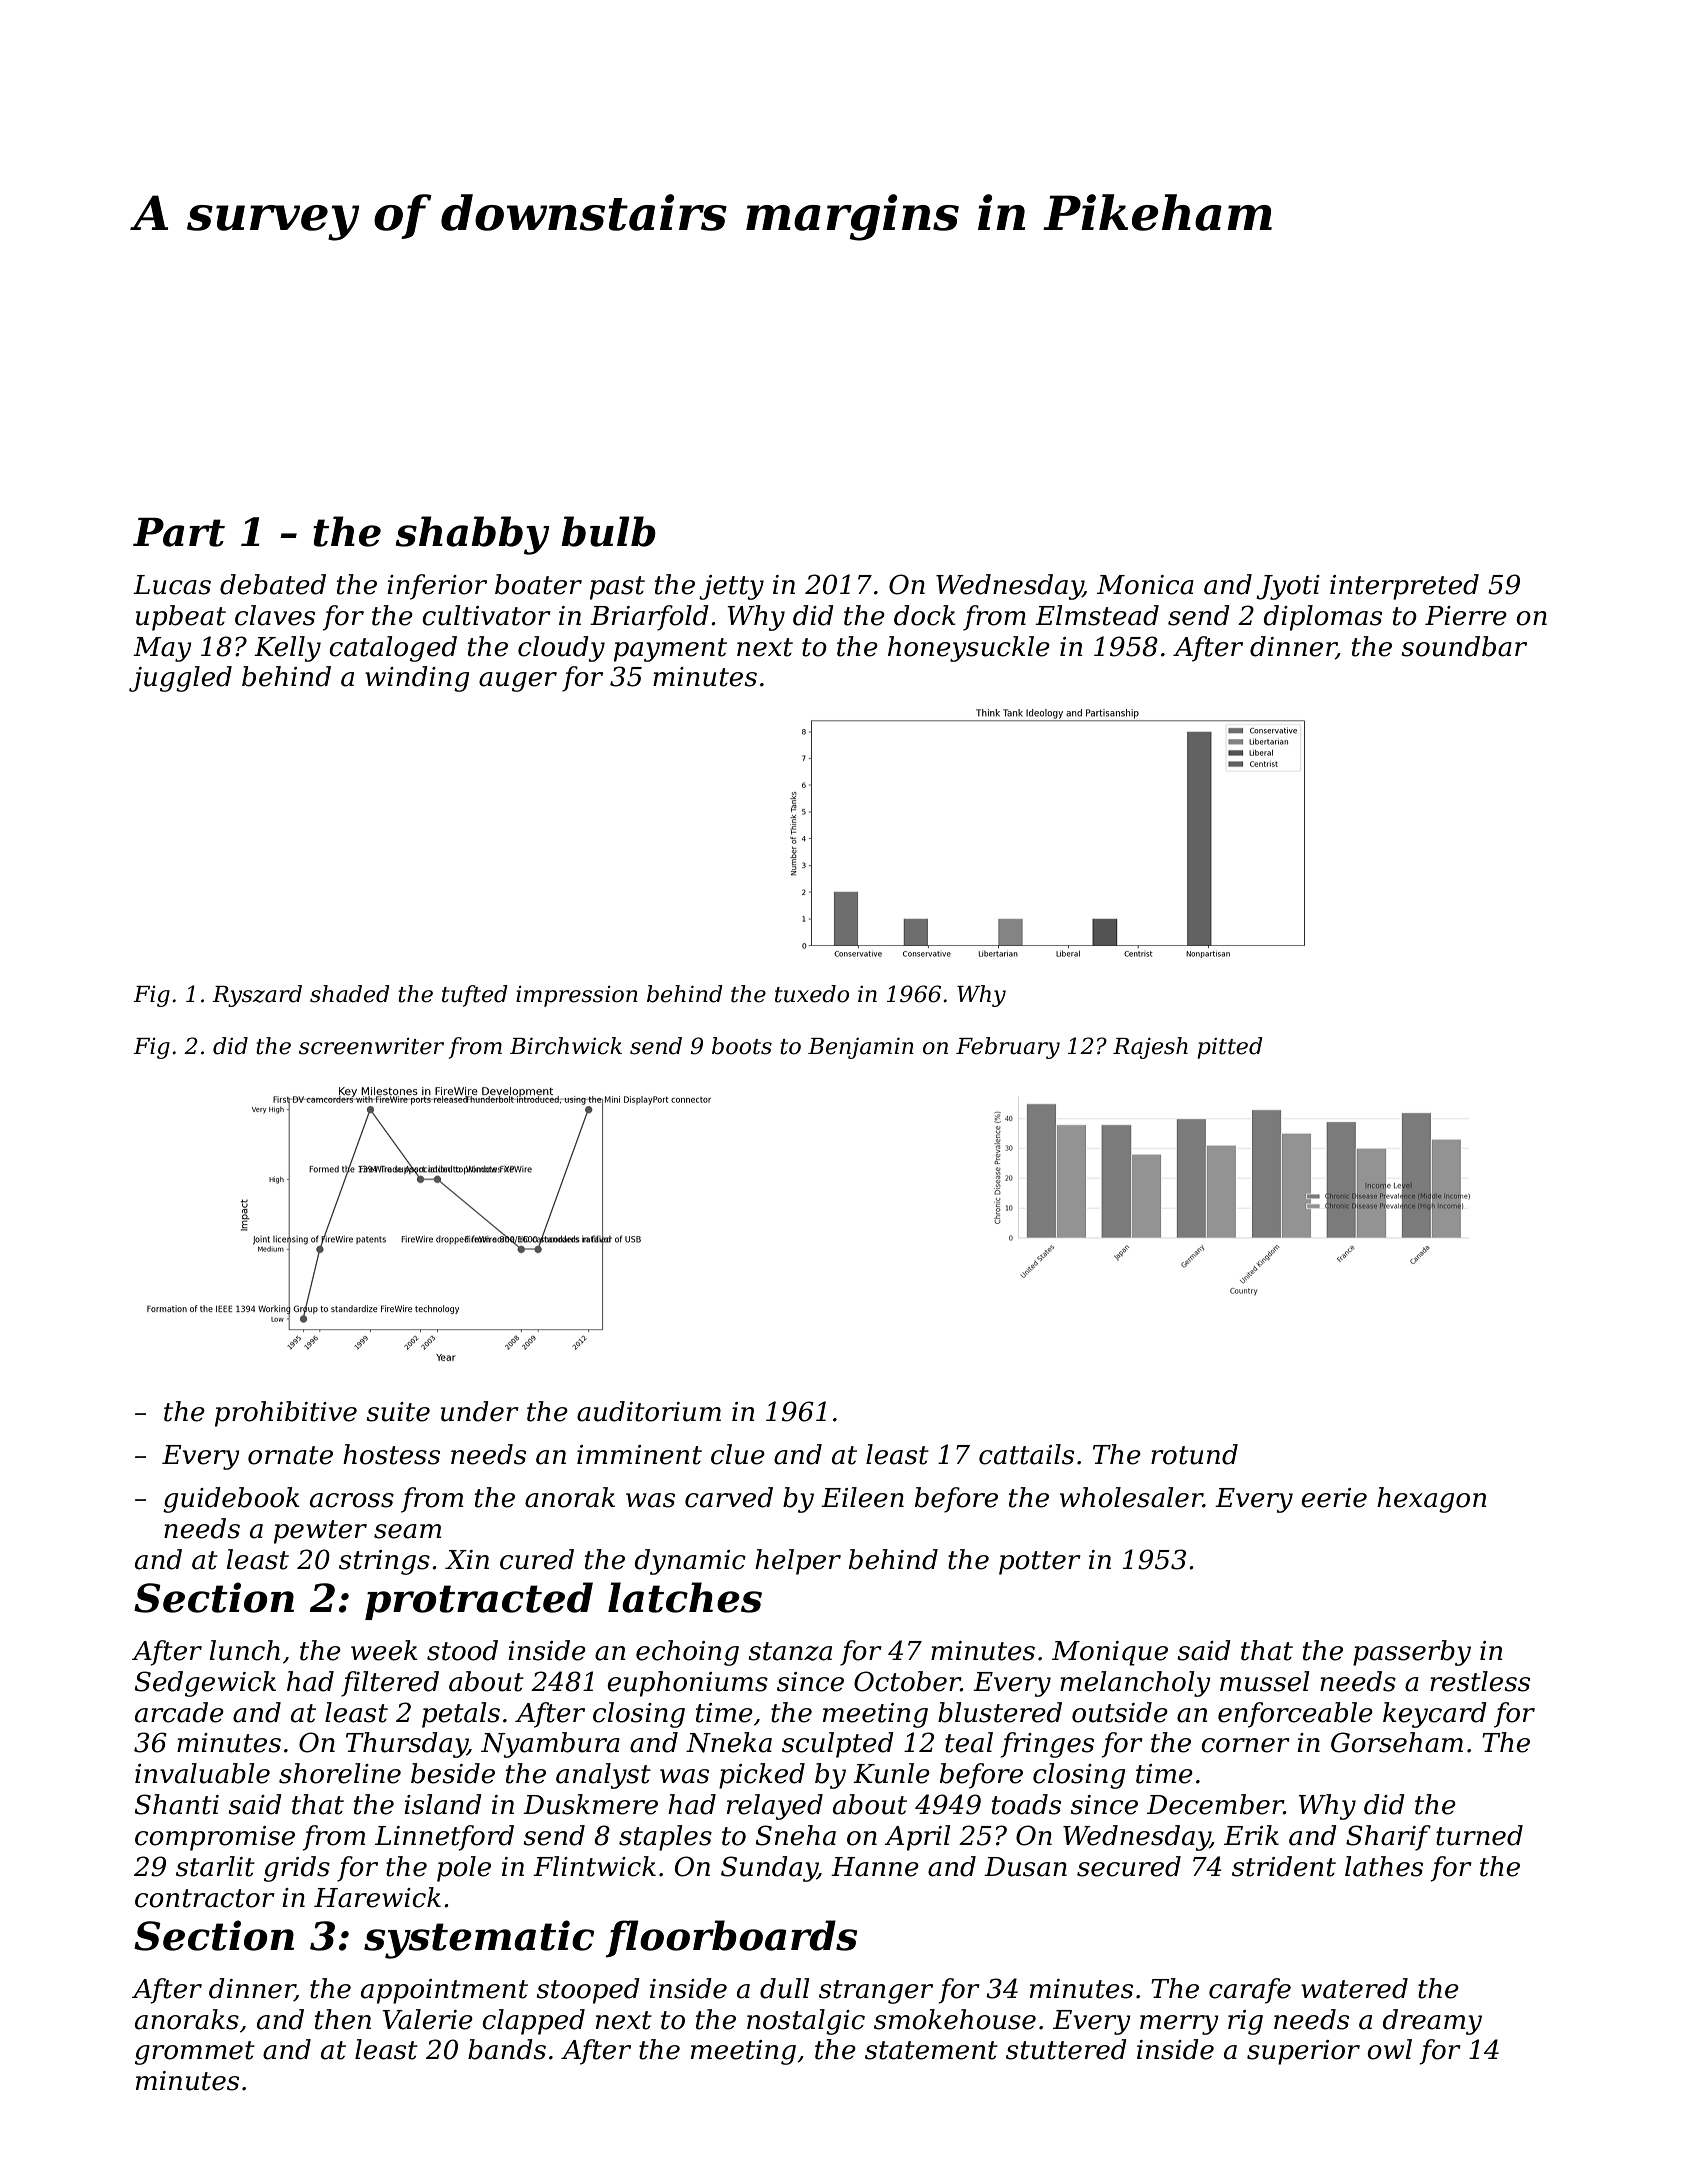 This screenshot has height=2178, width=1683. I want to click on debated, so click(273, 584).
